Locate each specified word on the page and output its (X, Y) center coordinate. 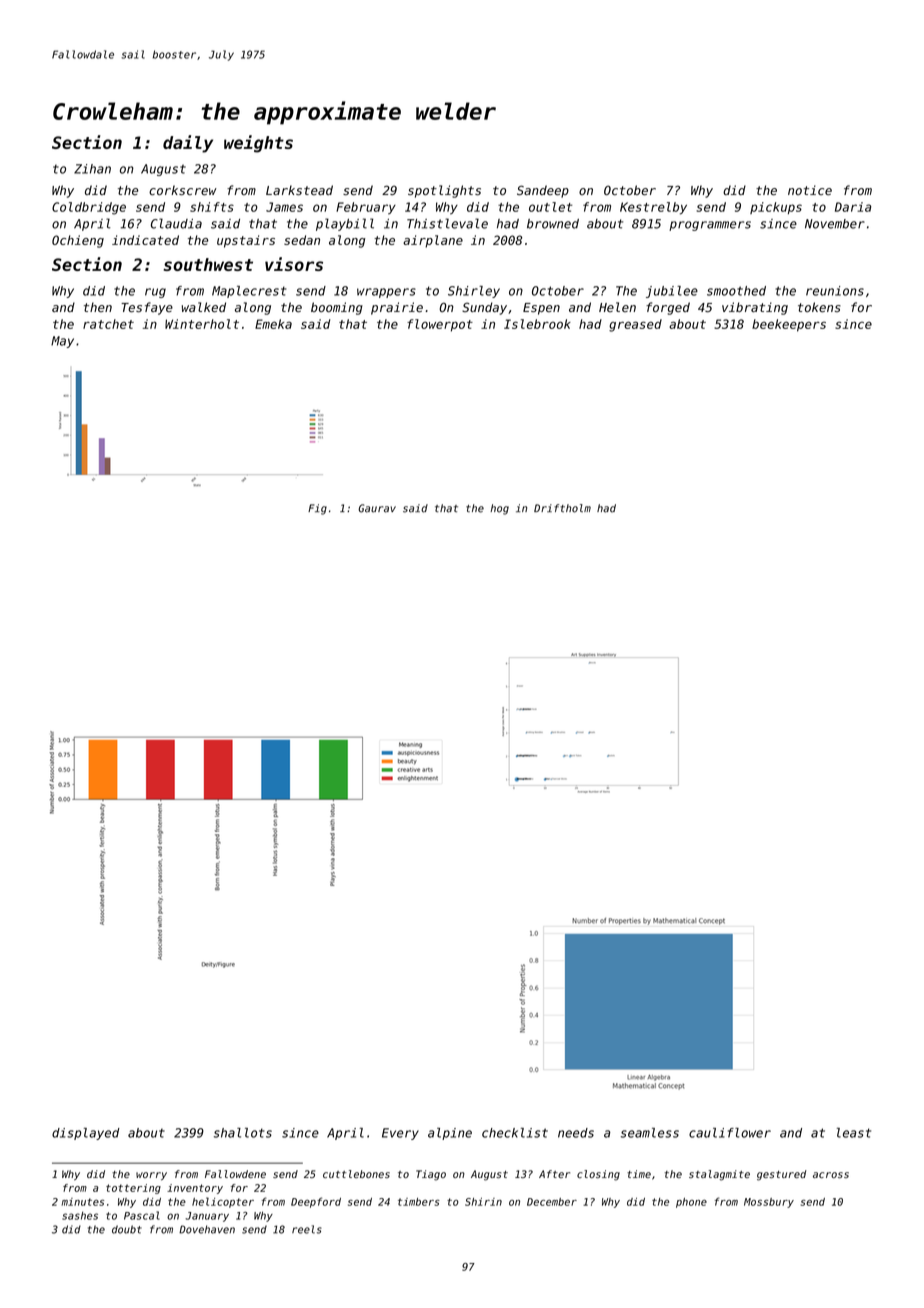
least (854, 1133)
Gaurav (377, 508)
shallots (243, 1133)
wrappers (386, 293)
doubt (127, 1229)
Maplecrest (249, 292)
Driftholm (562, 508)
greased (635, 325)
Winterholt (202, 324)
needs (576, 1133)
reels (307, 1229)
